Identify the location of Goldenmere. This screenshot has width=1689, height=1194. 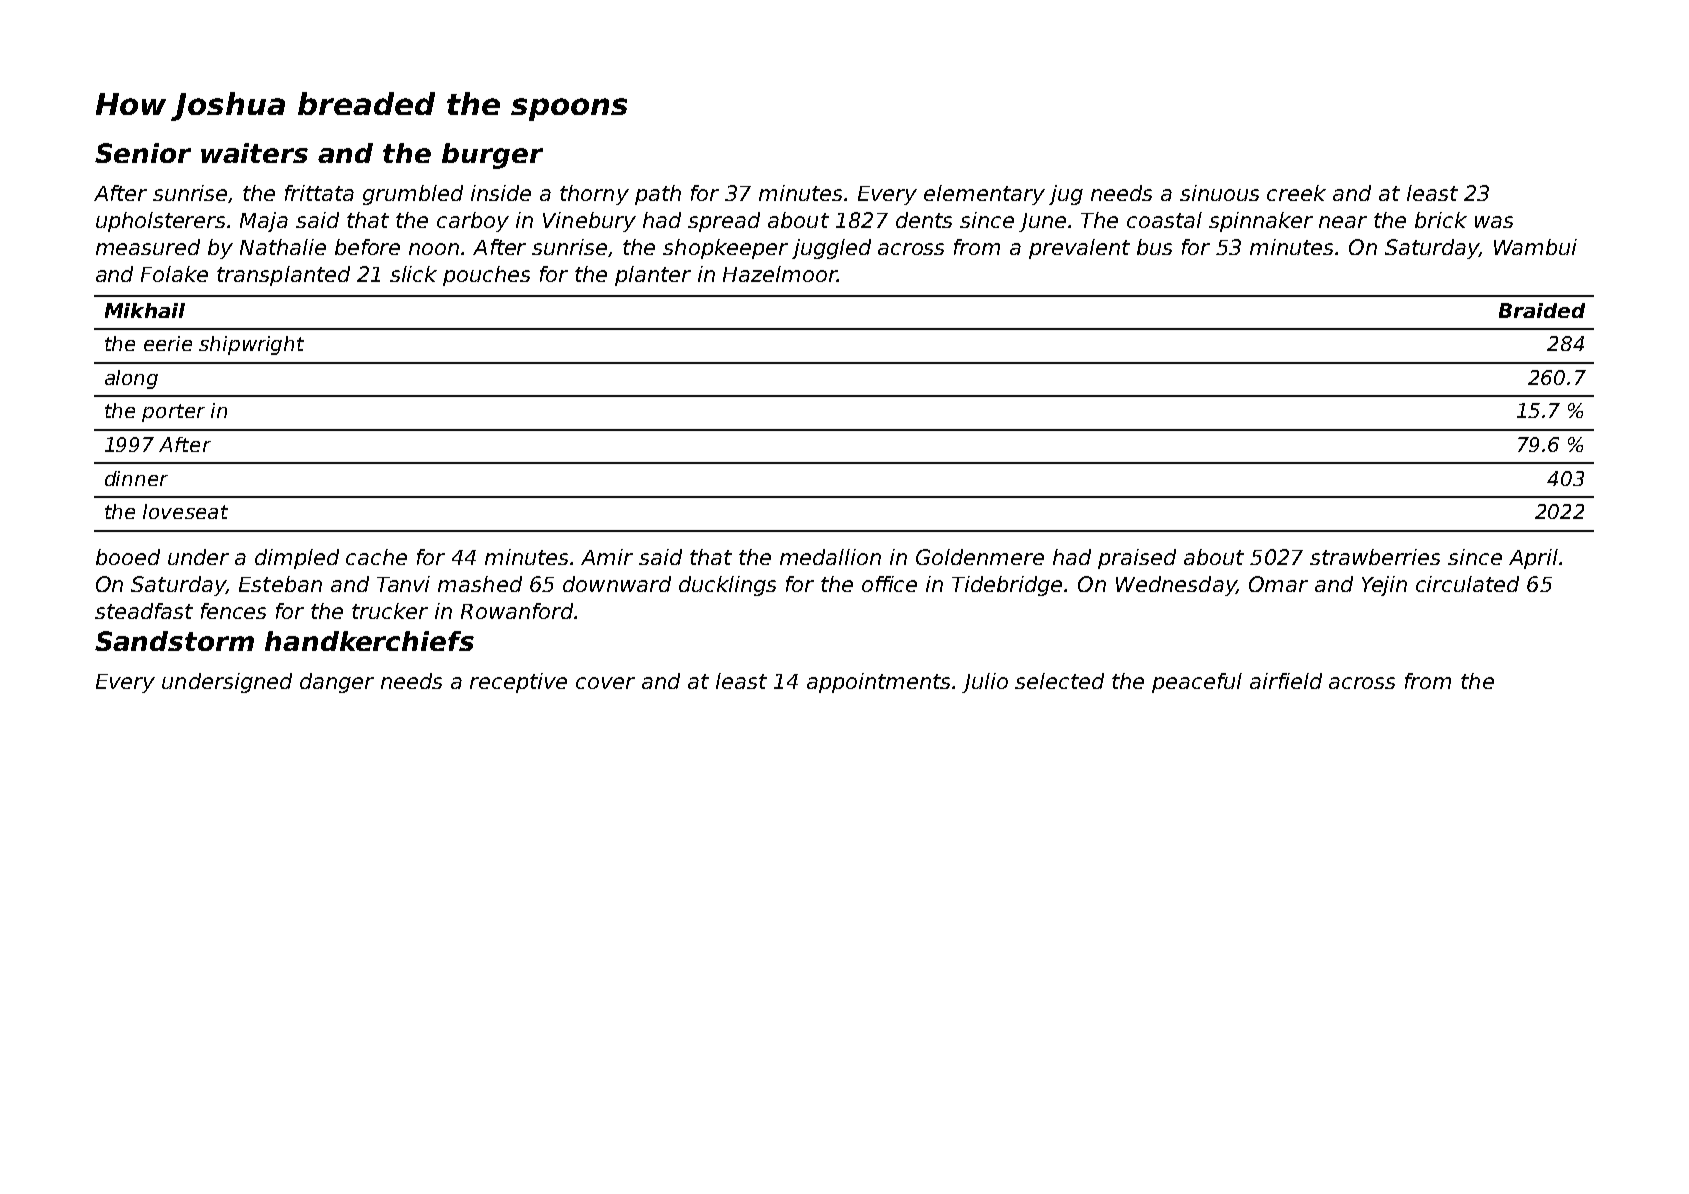
(980, 557).
